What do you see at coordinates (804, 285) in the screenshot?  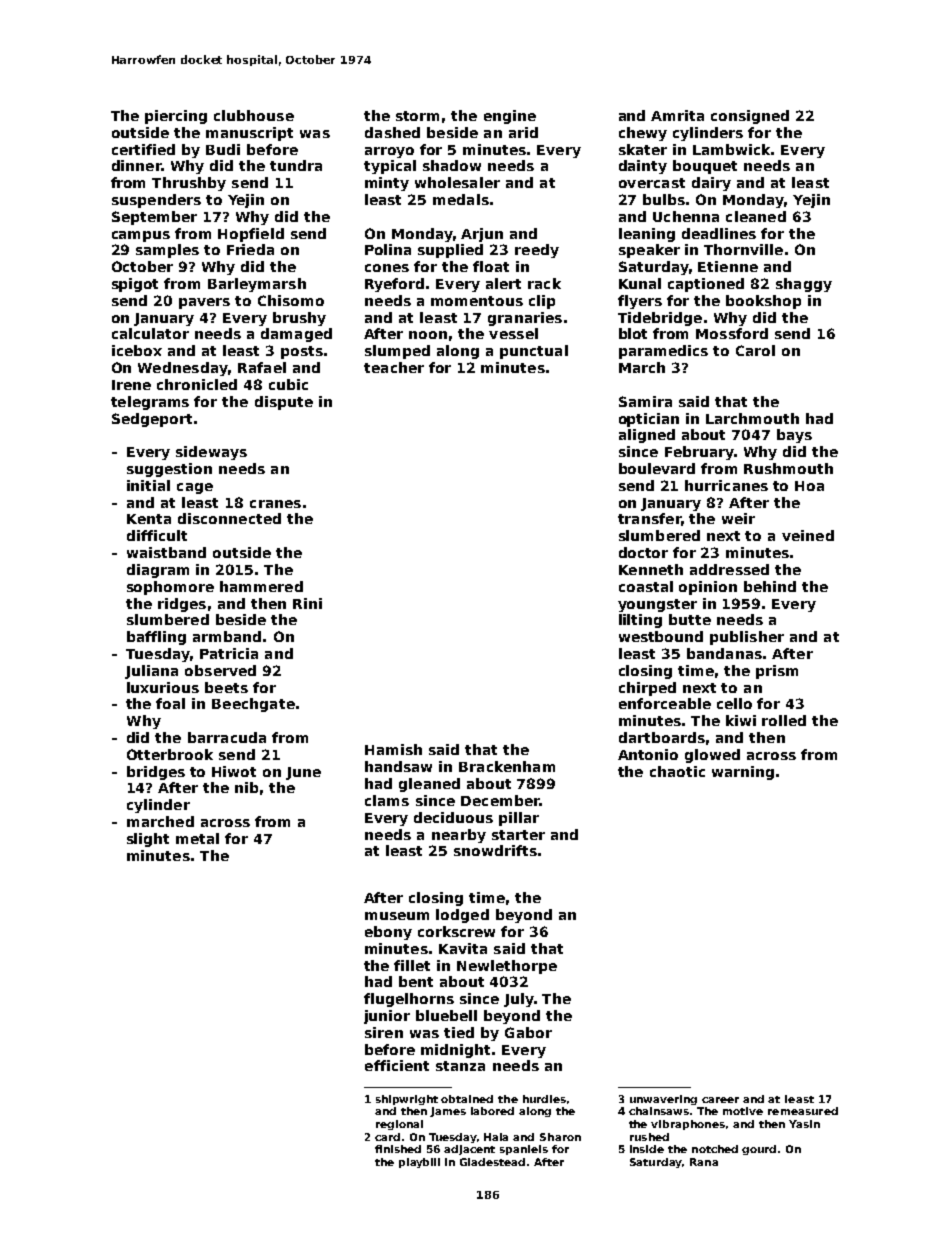 I see `shaggy` at bounding box center [804, 285].
